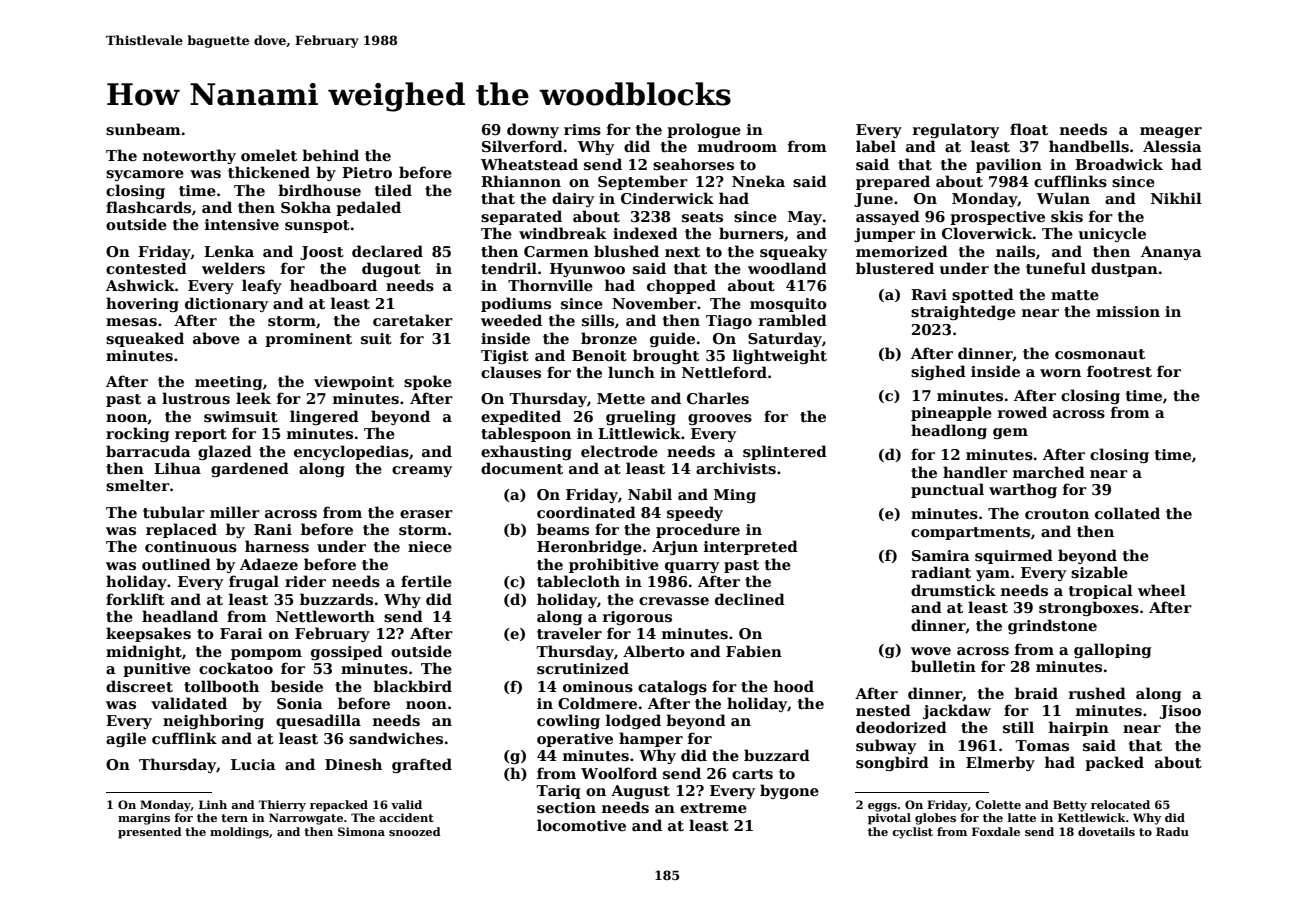  Describe the element at coordinates (533, 130) in the screenshot. I see `downy` at that location.
